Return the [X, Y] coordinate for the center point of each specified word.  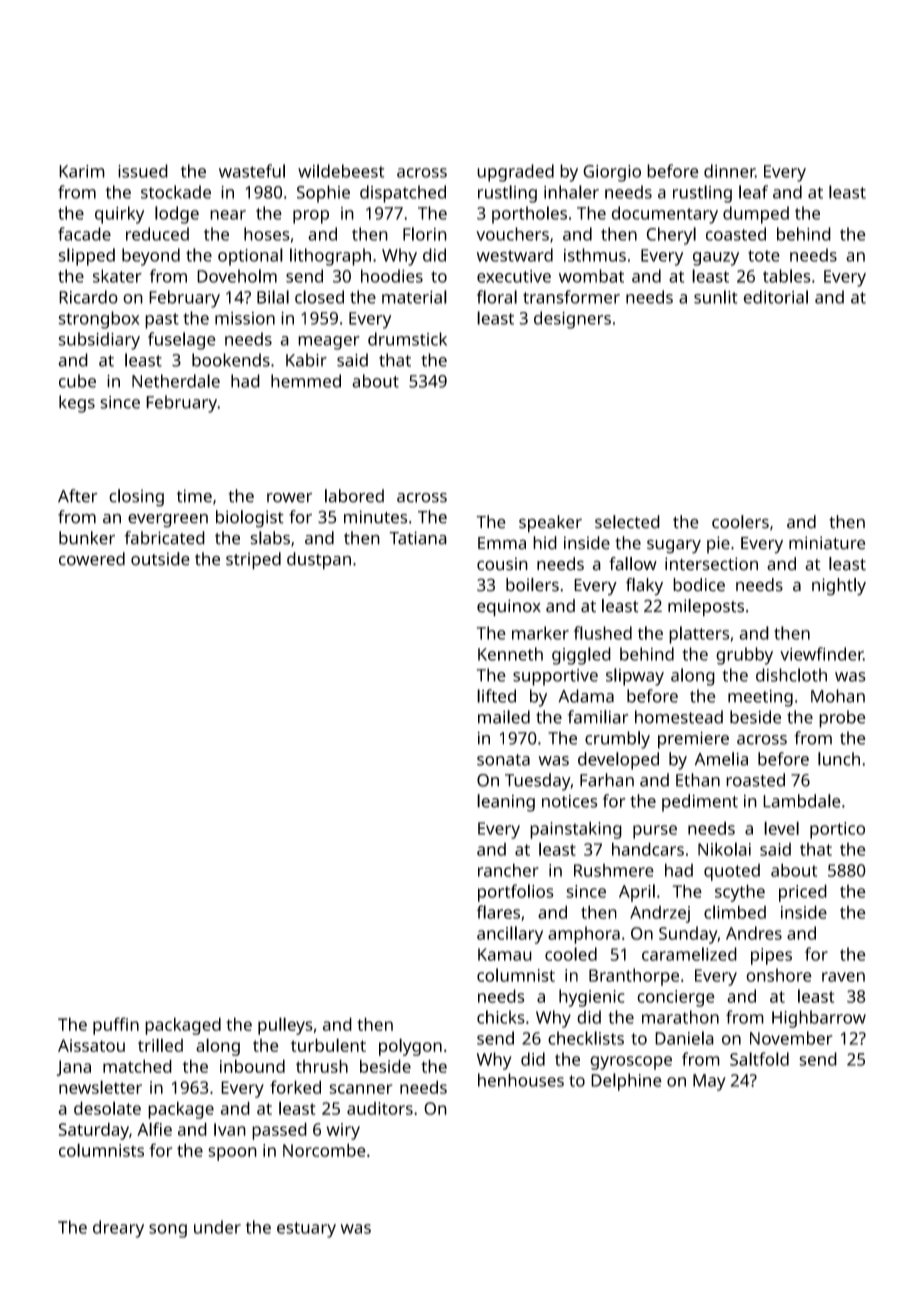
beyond [151, 257]
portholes [529, 215]
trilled [160, 1045]
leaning [506, 803]
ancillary [510, 935]
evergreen [168, 521]
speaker [550, 524]
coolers [740, 522]
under [217, 1227]
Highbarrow [819, 1019]
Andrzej [660, 914]
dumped [756, 215]
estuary [306, 1230]
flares [498, 912]
